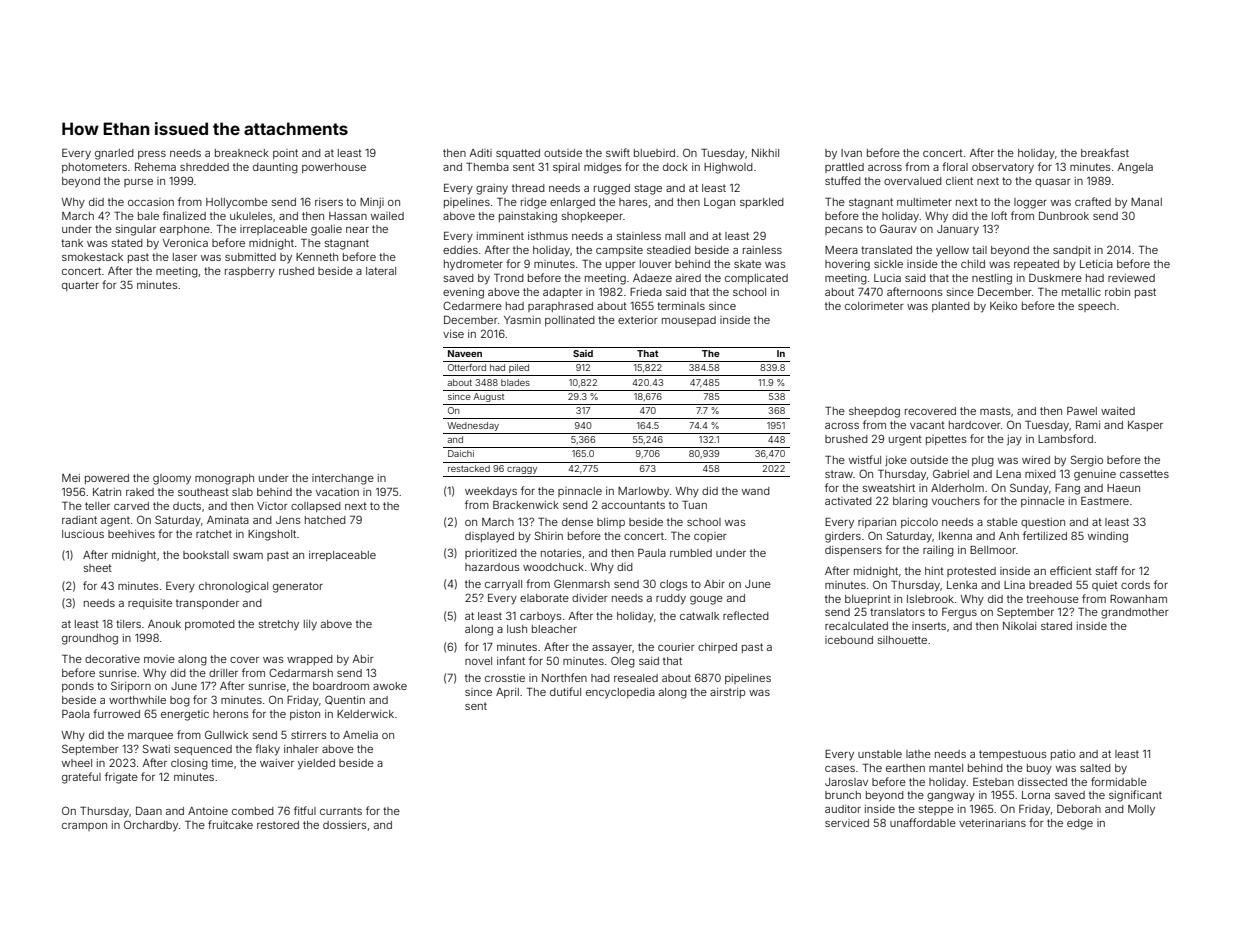 The image size is (1233, 952). What do you see at coordinates (151, 826) in the image?
I see `Orchardby` at bounding box center [151, 826].
